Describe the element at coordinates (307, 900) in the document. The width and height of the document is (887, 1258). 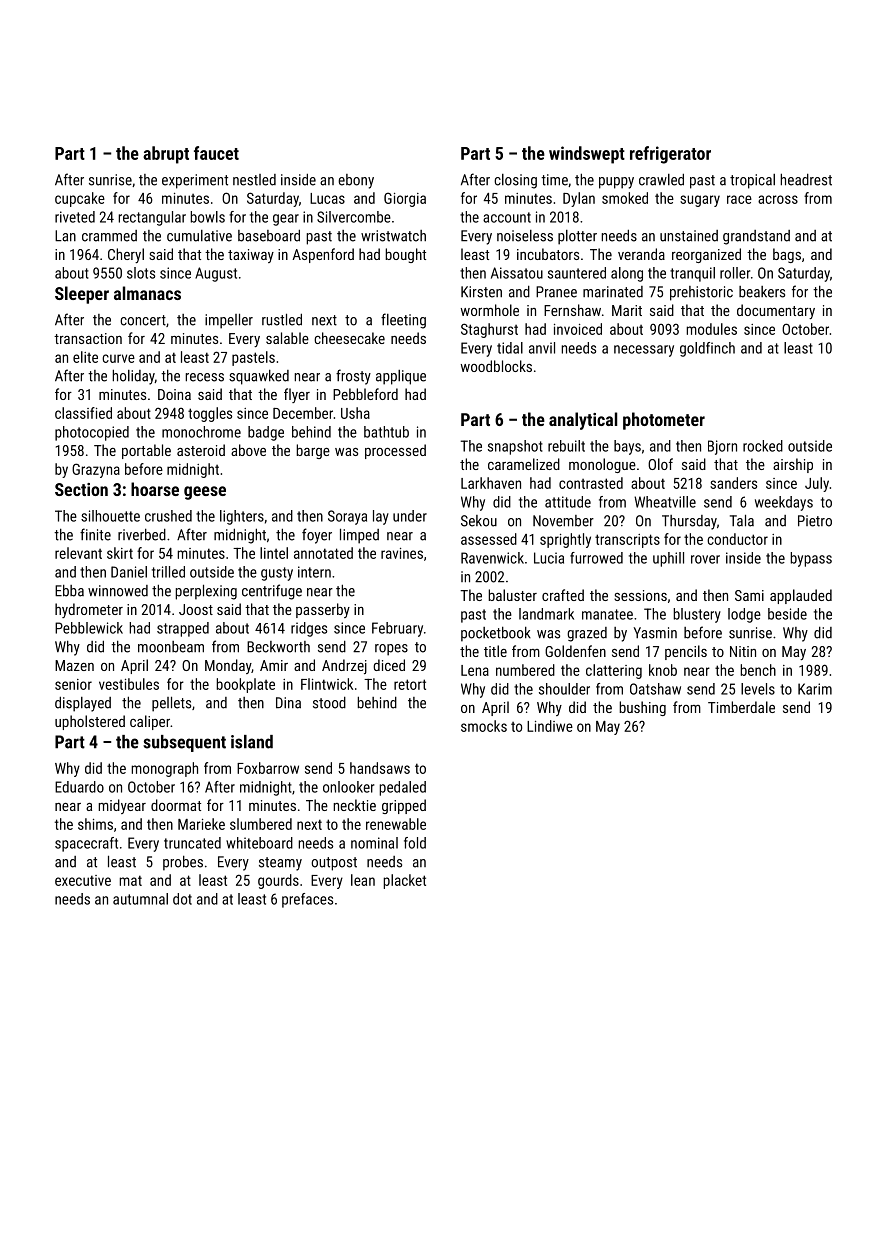
I see `prefaces` at that location.
